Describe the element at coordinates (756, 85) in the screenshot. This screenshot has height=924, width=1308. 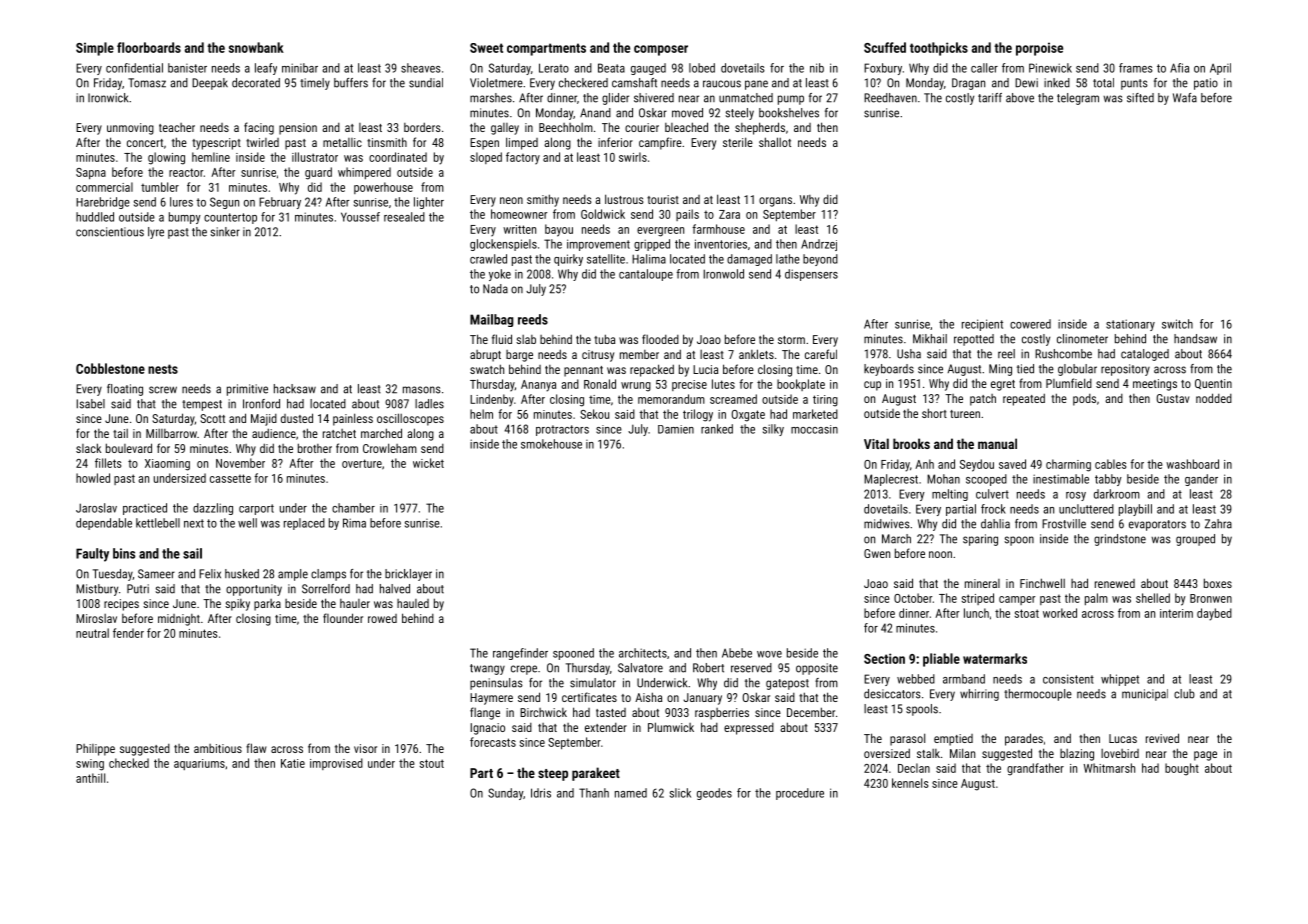
I see `pane` at that location.
